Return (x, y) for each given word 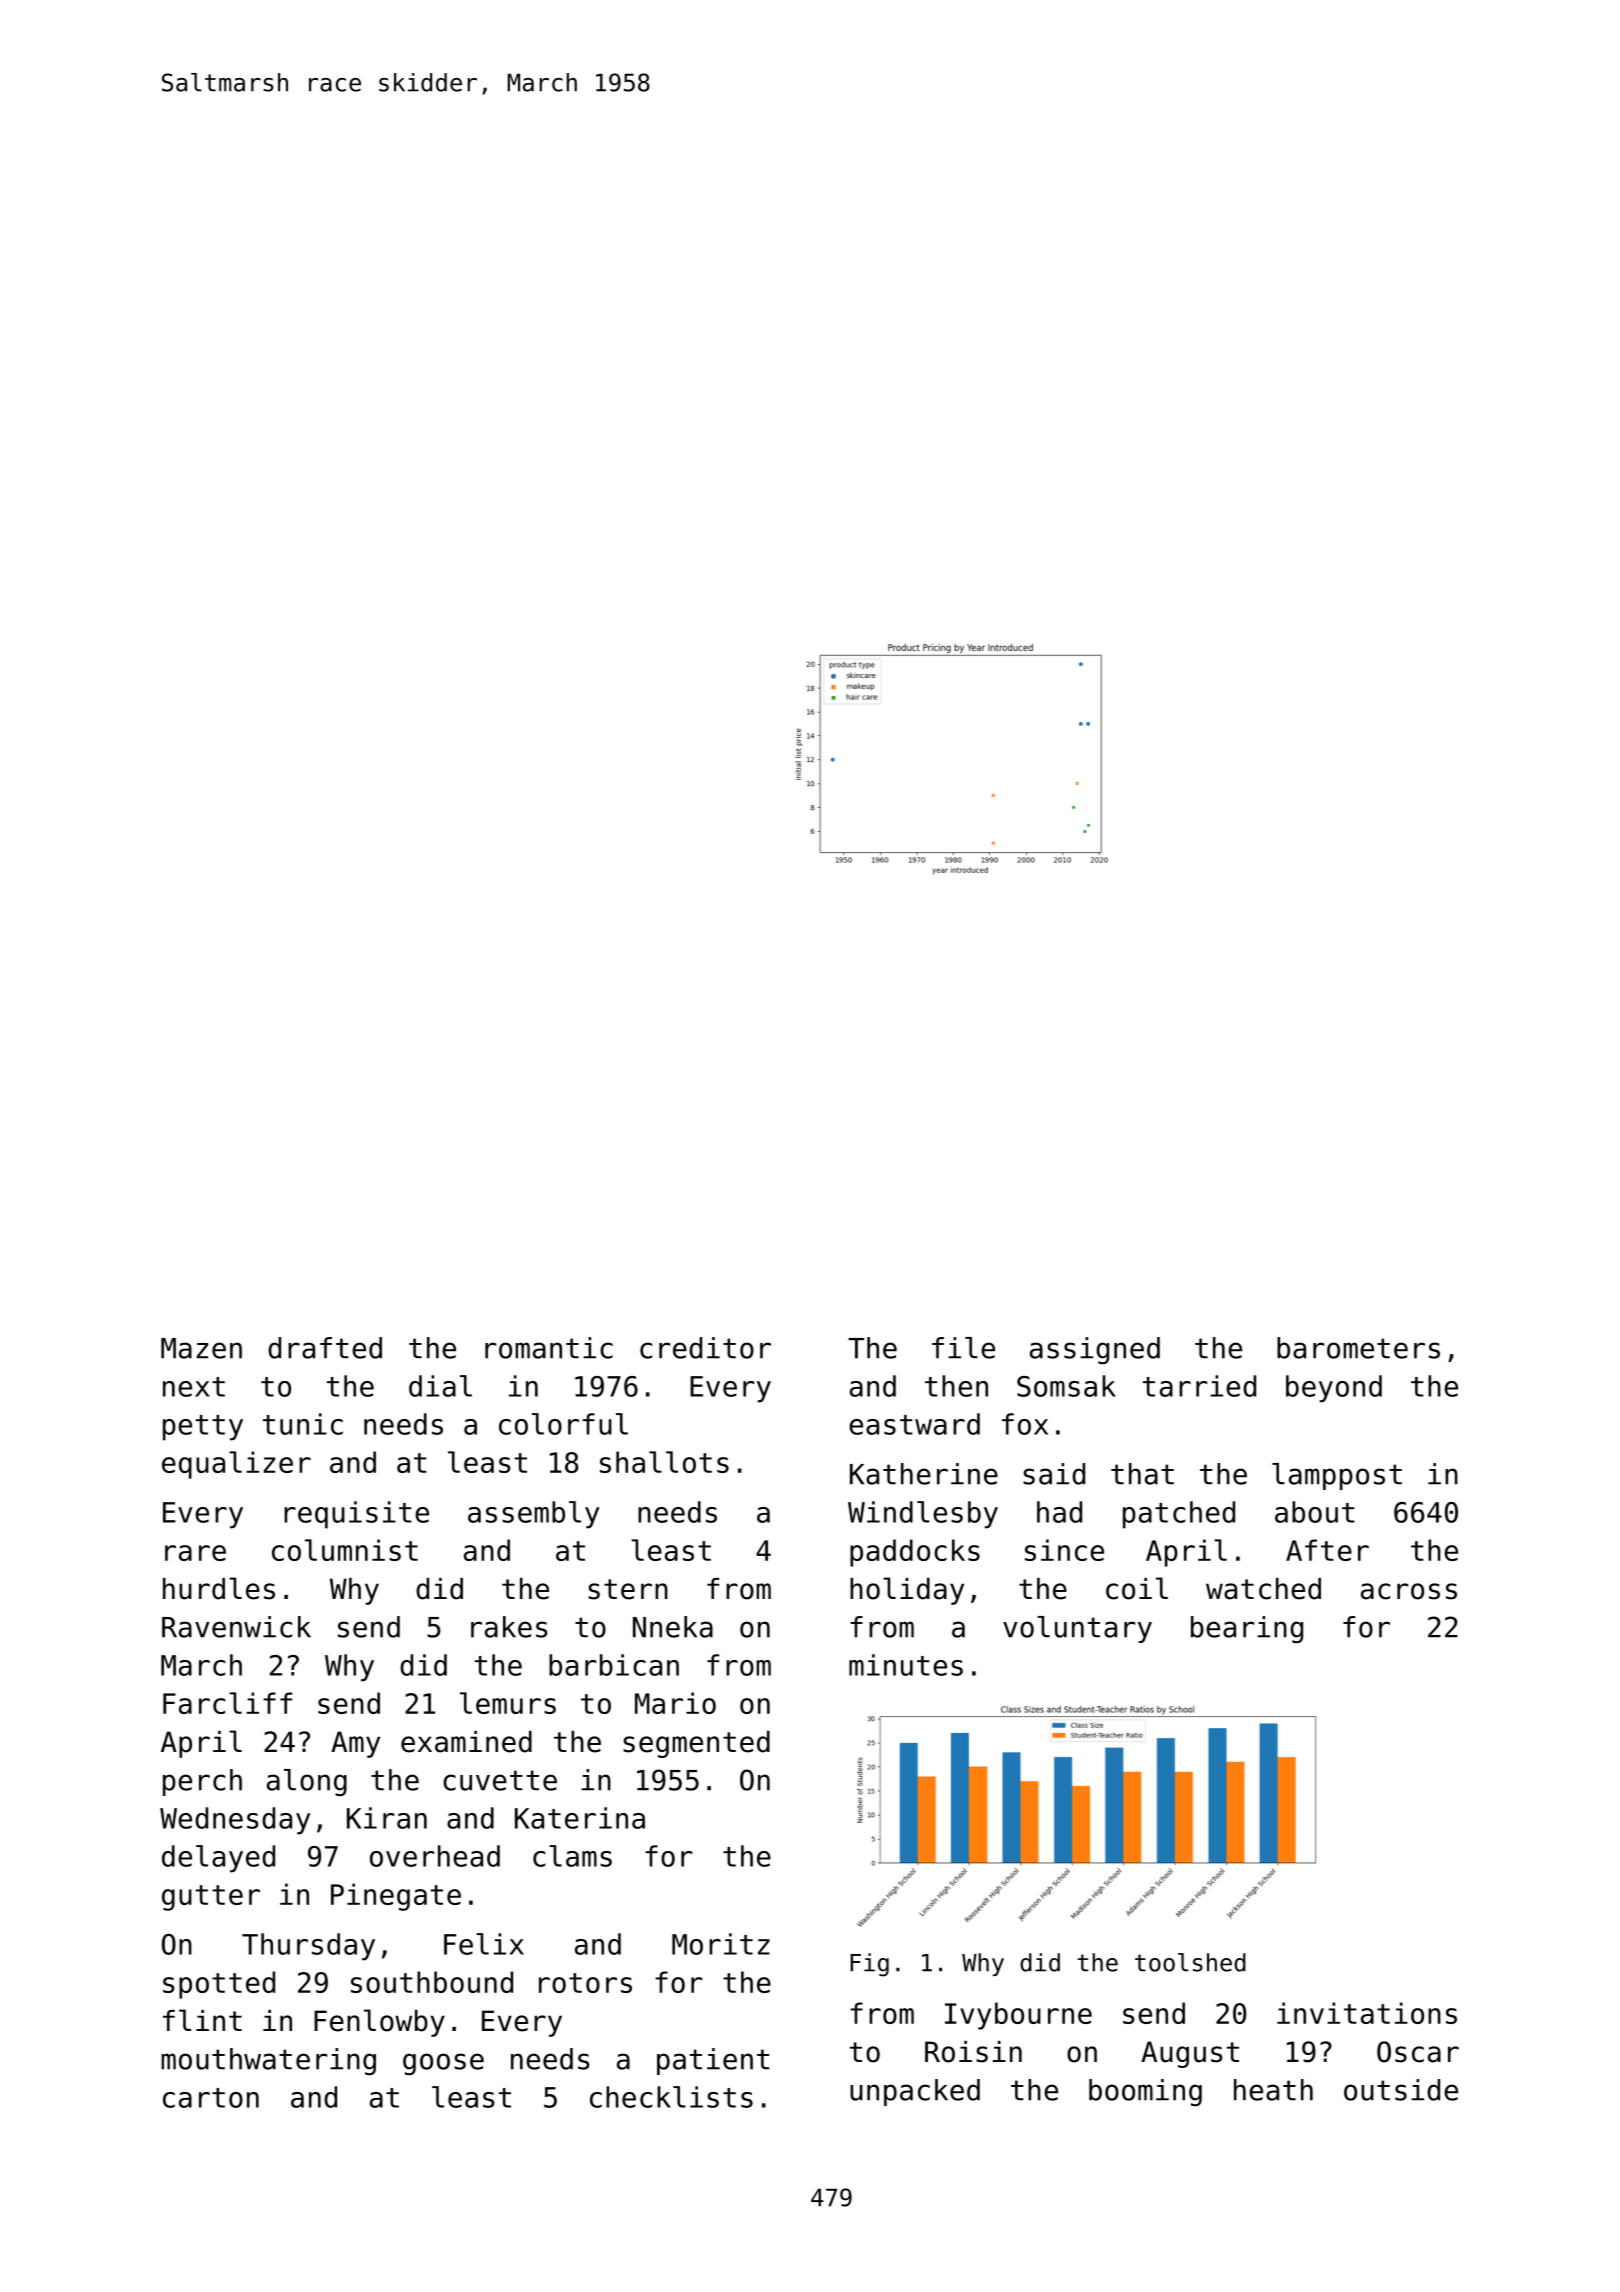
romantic (549, 1348)
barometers (1358, 1348)
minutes (906, 1665)
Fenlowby (379, 2023)
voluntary (1077, 1629)
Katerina (580, 1818)
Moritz (721, 1944)
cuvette (500, 1780)
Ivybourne (1018, 2016)
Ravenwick (236, 1627)
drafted (325, 1348)
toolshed (1190, 1962)
